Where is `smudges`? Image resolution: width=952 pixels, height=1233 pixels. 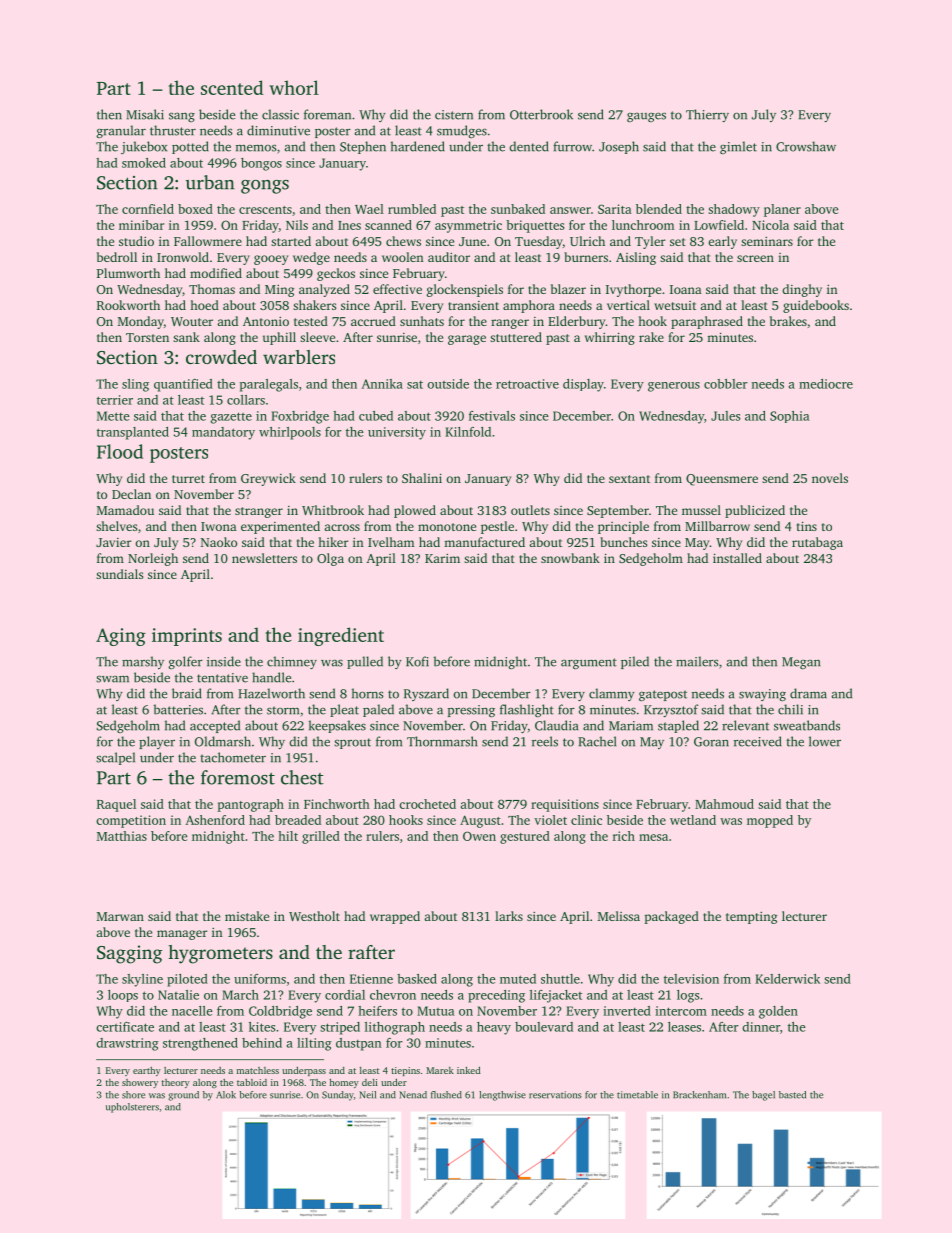
smudges is located at coordinates (462, 131).
